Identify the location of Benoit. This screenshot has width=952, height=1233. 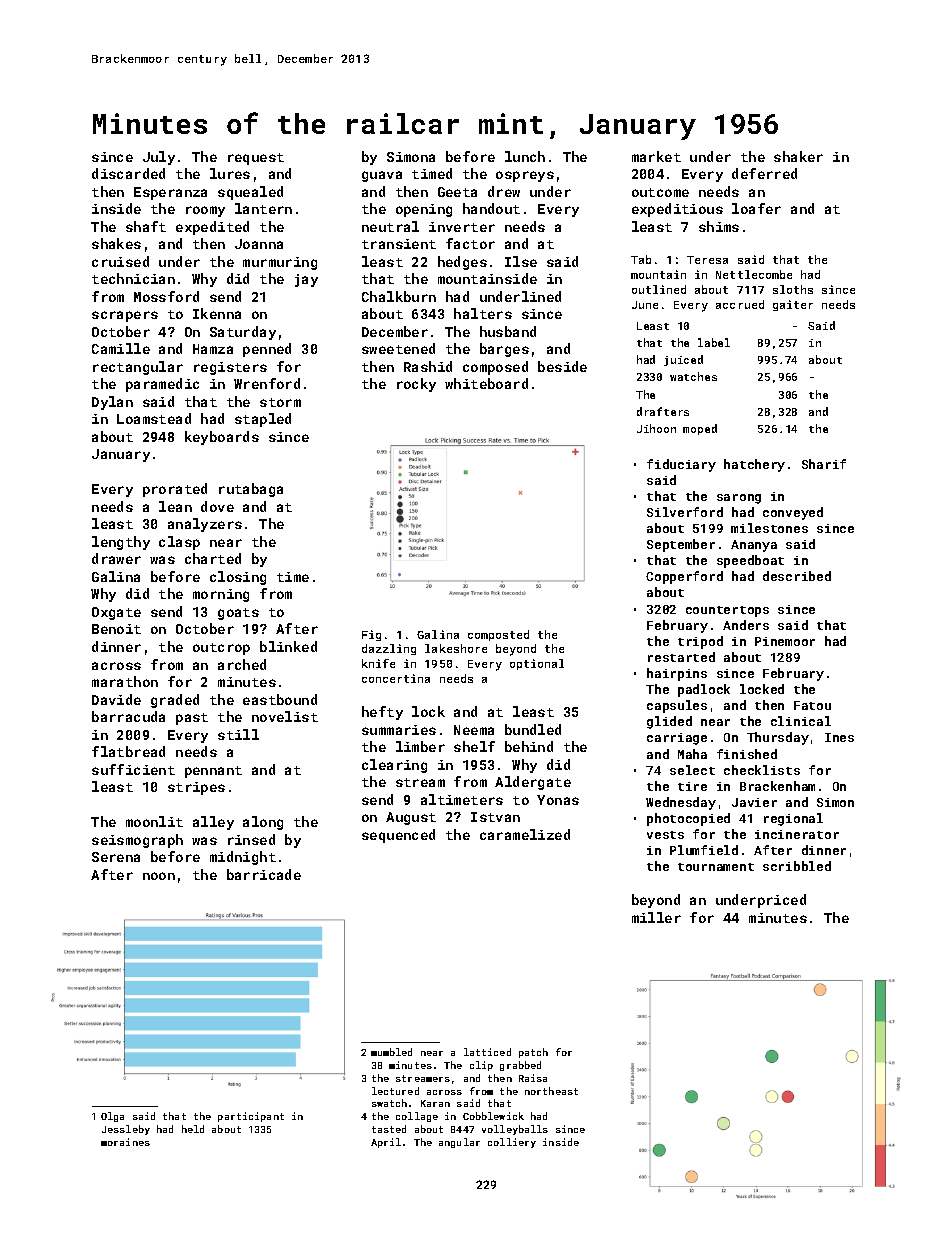
(116, 629).
